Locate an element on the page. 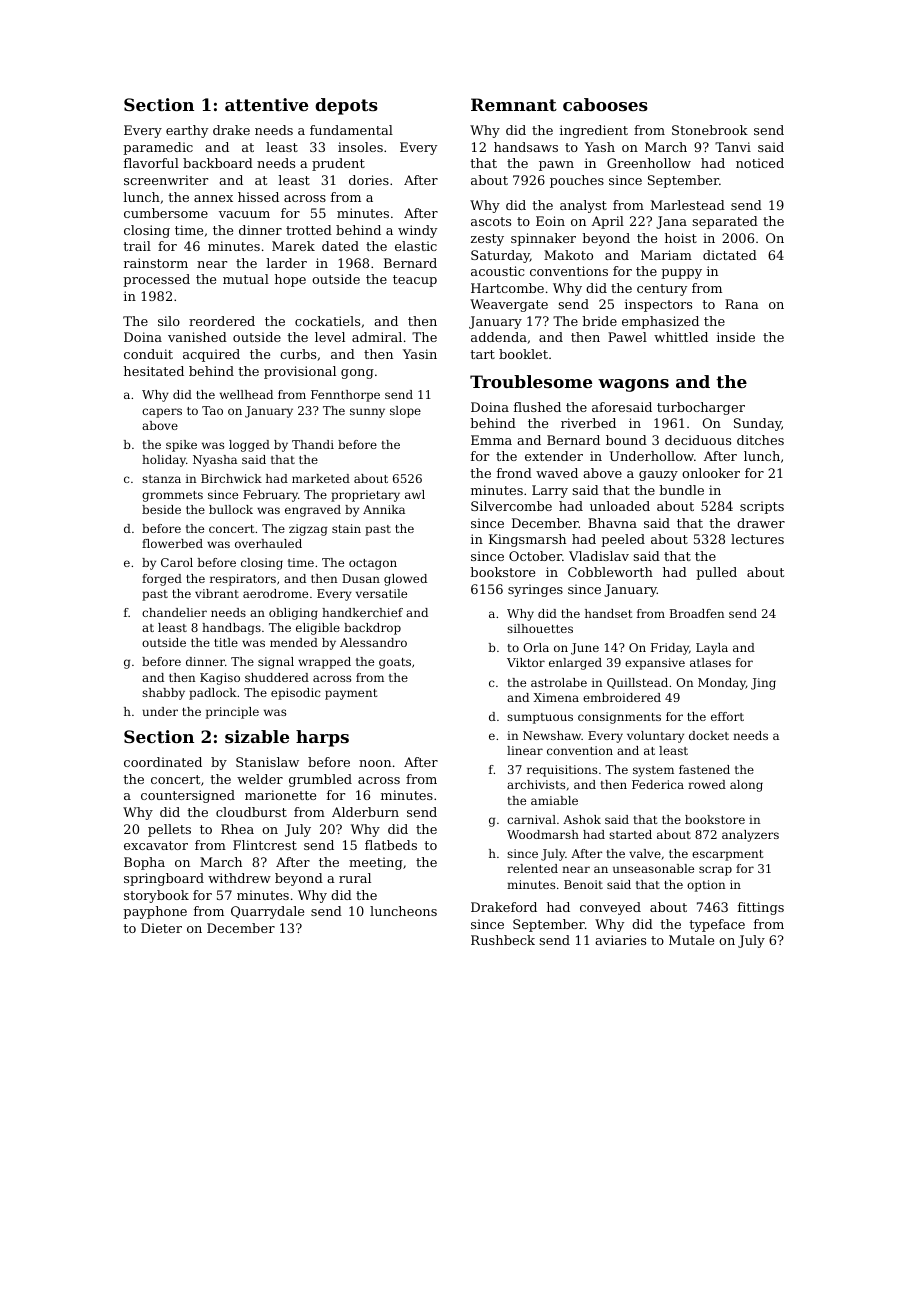 The image size is (908, 1316). lectures is located at coordinates (757, 539).
